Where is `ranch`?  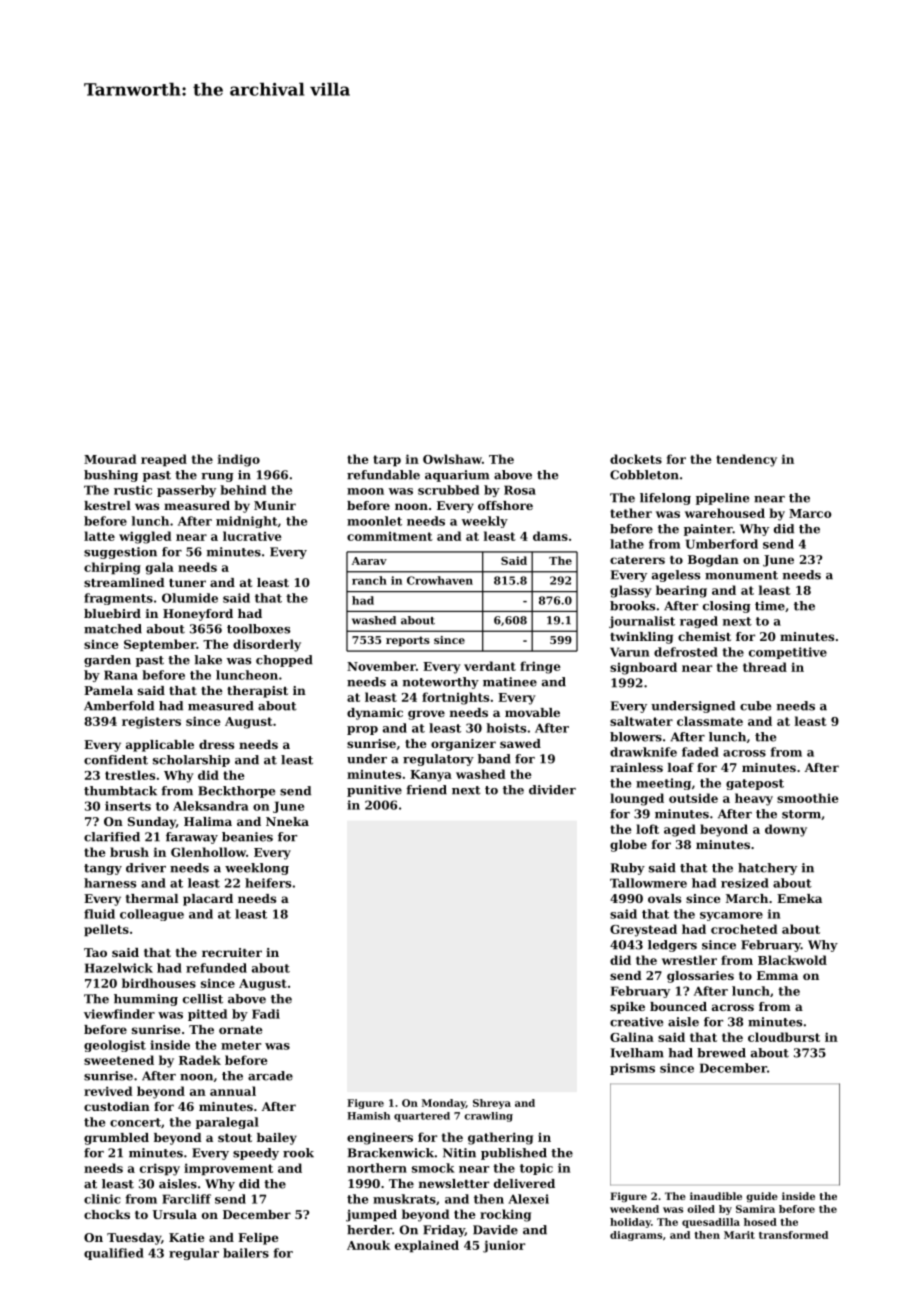 ranch is located at coordinates (369, 580).
